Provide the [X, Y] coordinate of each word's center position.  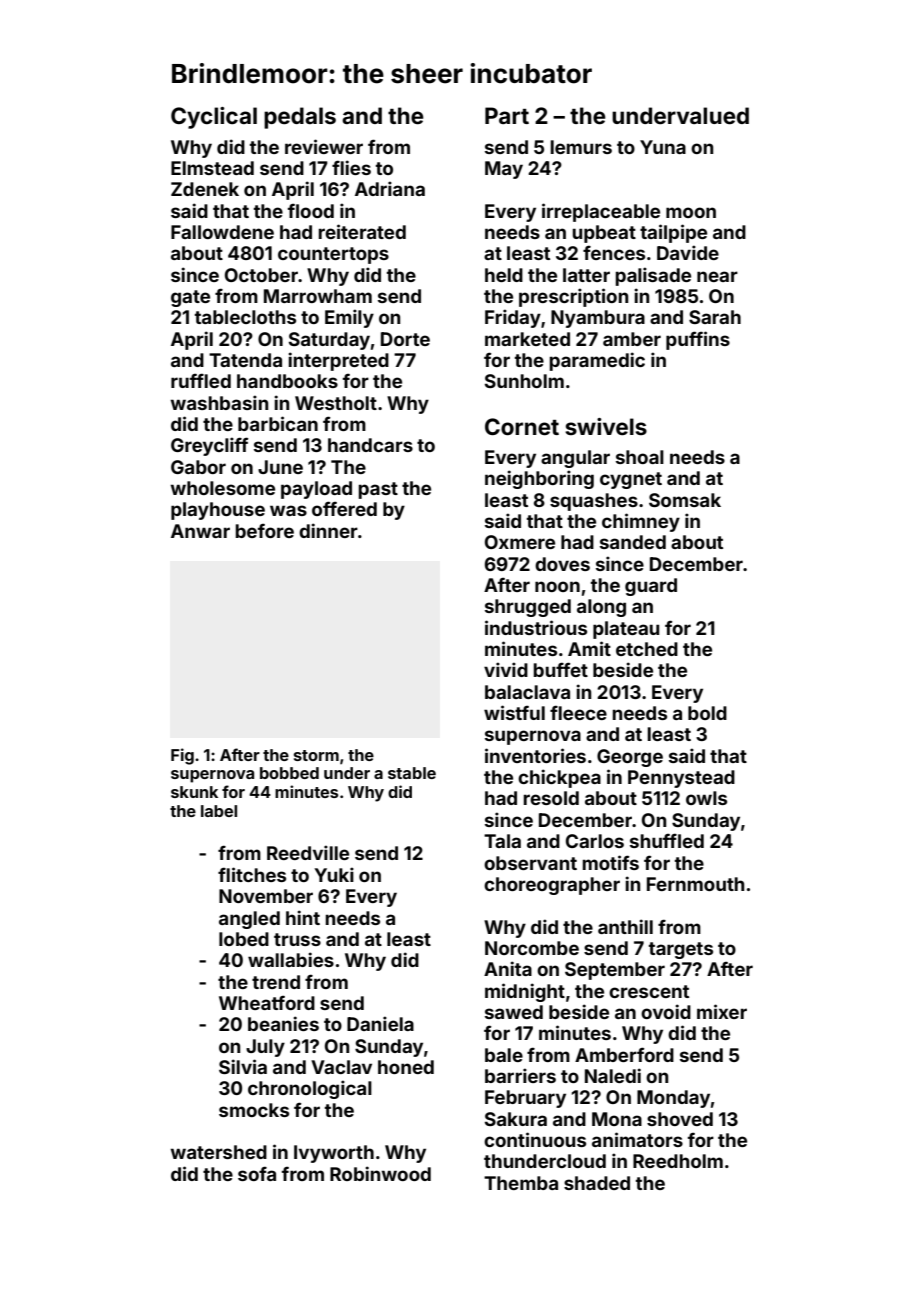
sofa [257, 1173]
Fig [182, 756]
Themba [521, 1183]
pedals [300, 118]
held [504, 275]
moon [691, 212]
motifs [610, 862]
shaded [597, 1183]
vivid [506, 669]
